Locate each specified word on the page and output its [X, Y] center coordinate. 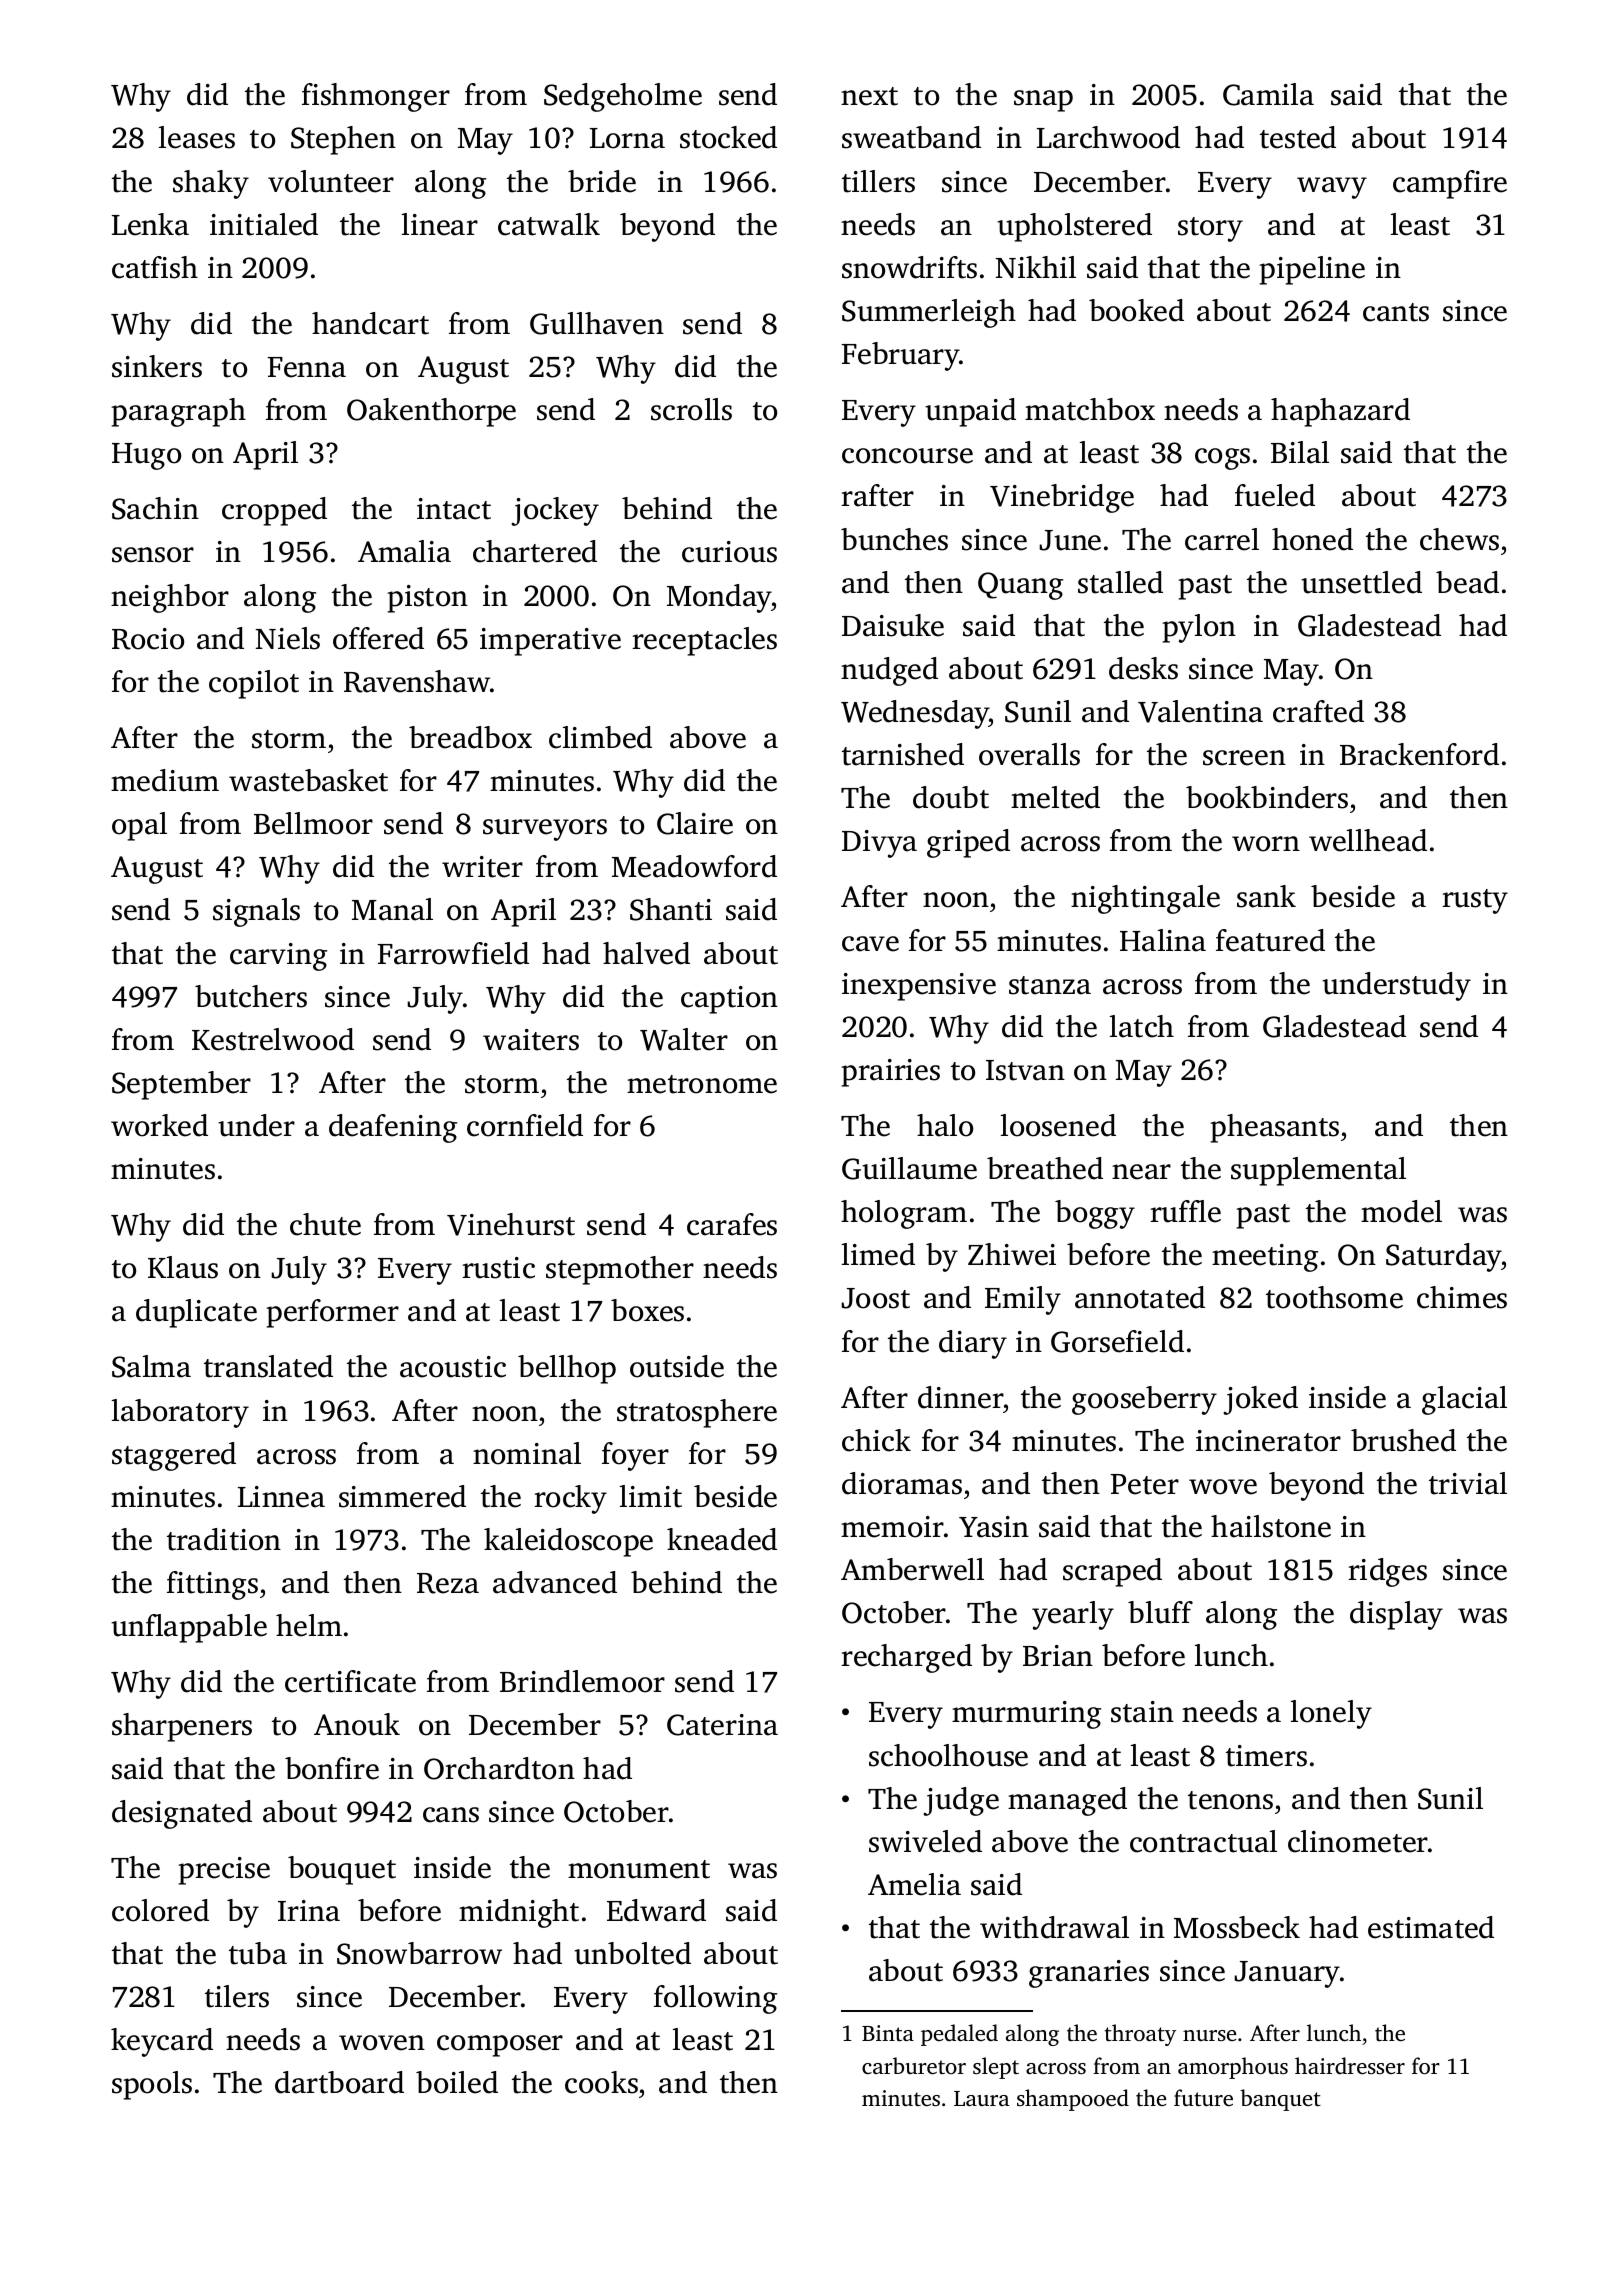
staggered [174, 1456]
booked [1136, 310]
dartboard [339, 2082]
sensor [153, 555]
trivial [1468, 1483]
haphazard [1340, 412]
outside [677, 1366]
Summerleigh [929, 313]
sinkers [157, 366]
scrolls [691, 409]
